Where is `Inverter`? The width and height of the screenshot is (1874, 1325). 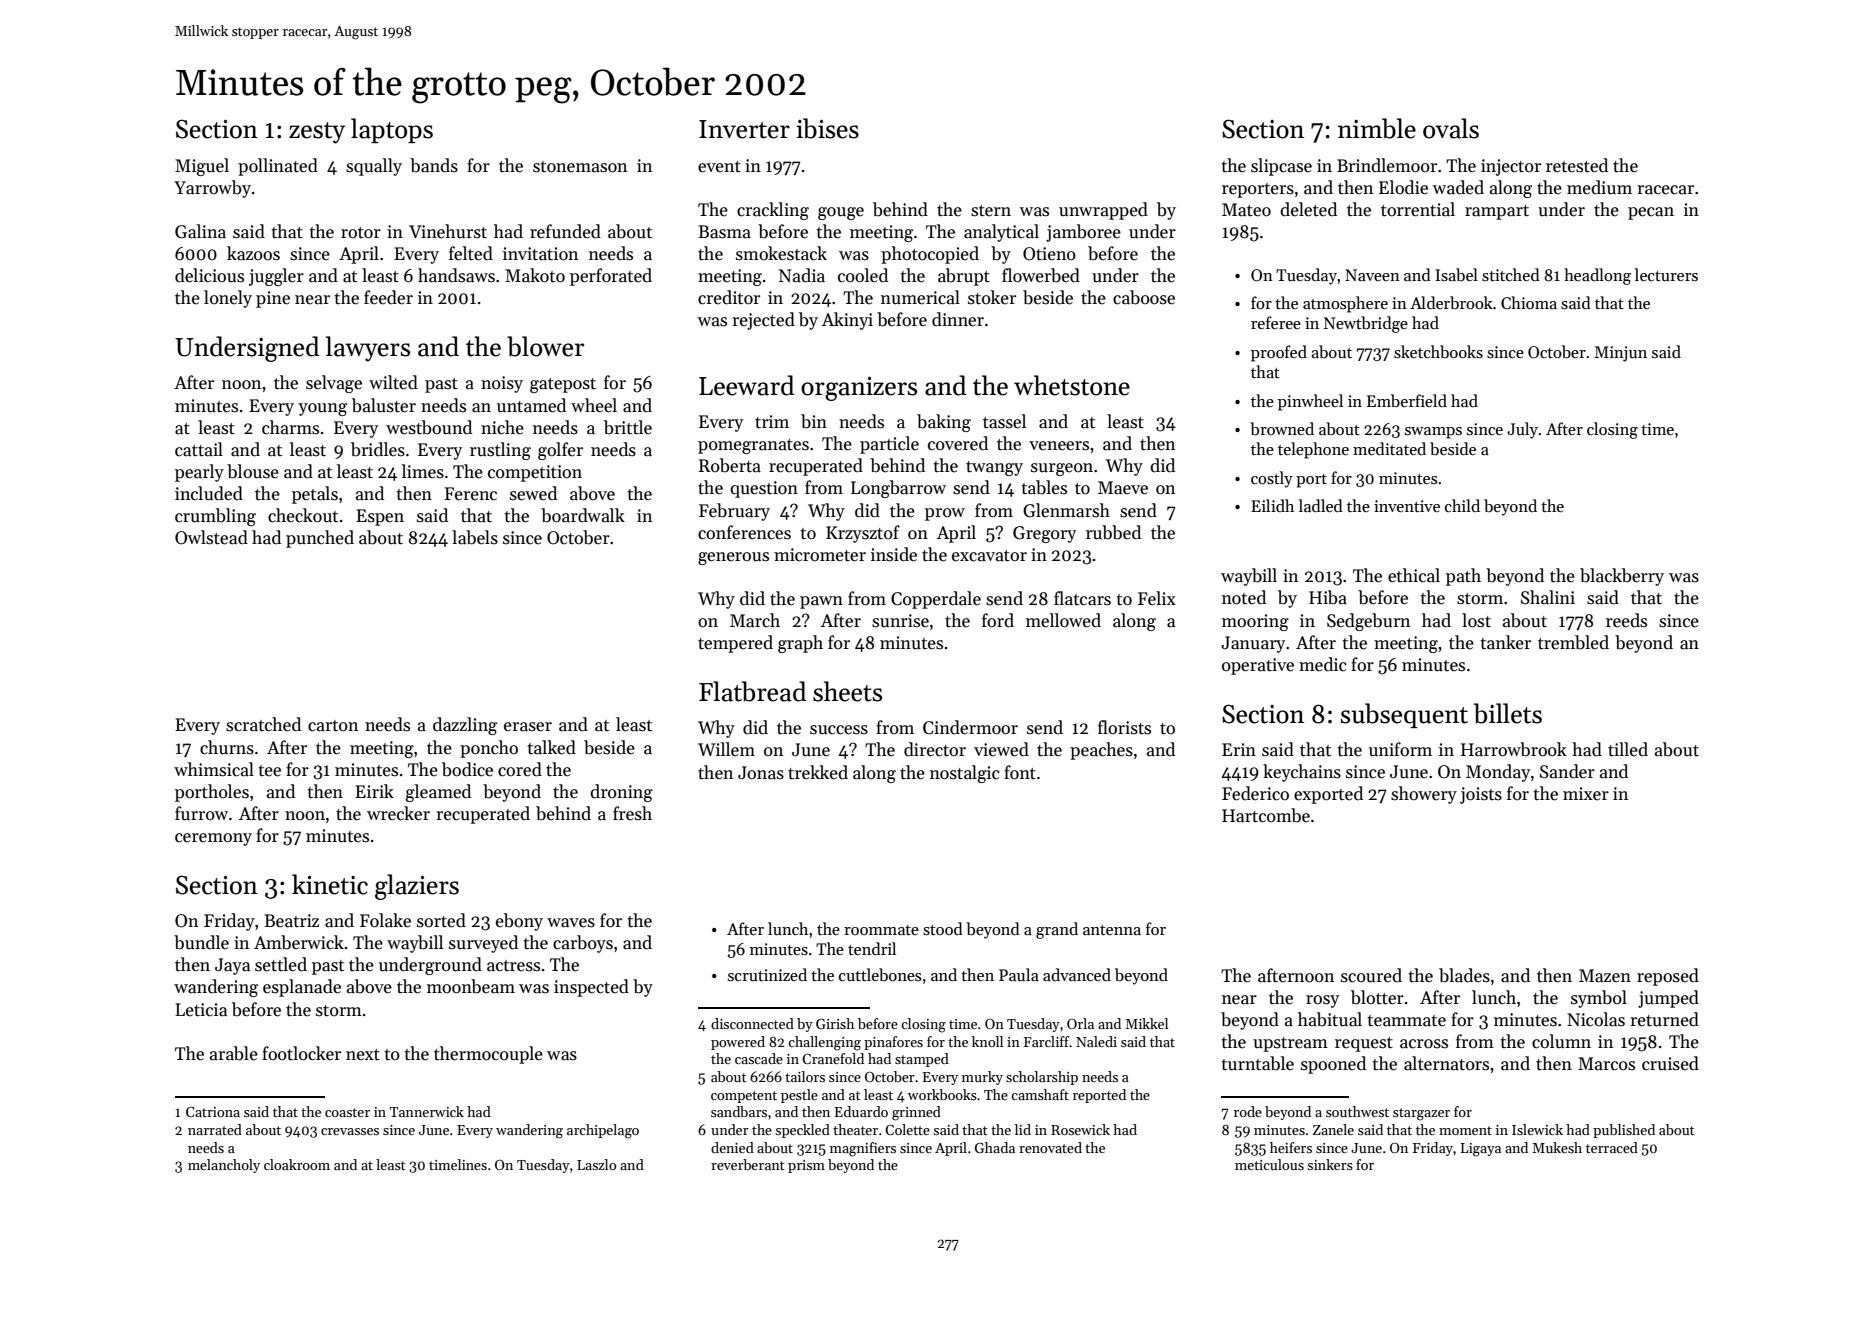
Inverter is located at coordinates (744, 129).
